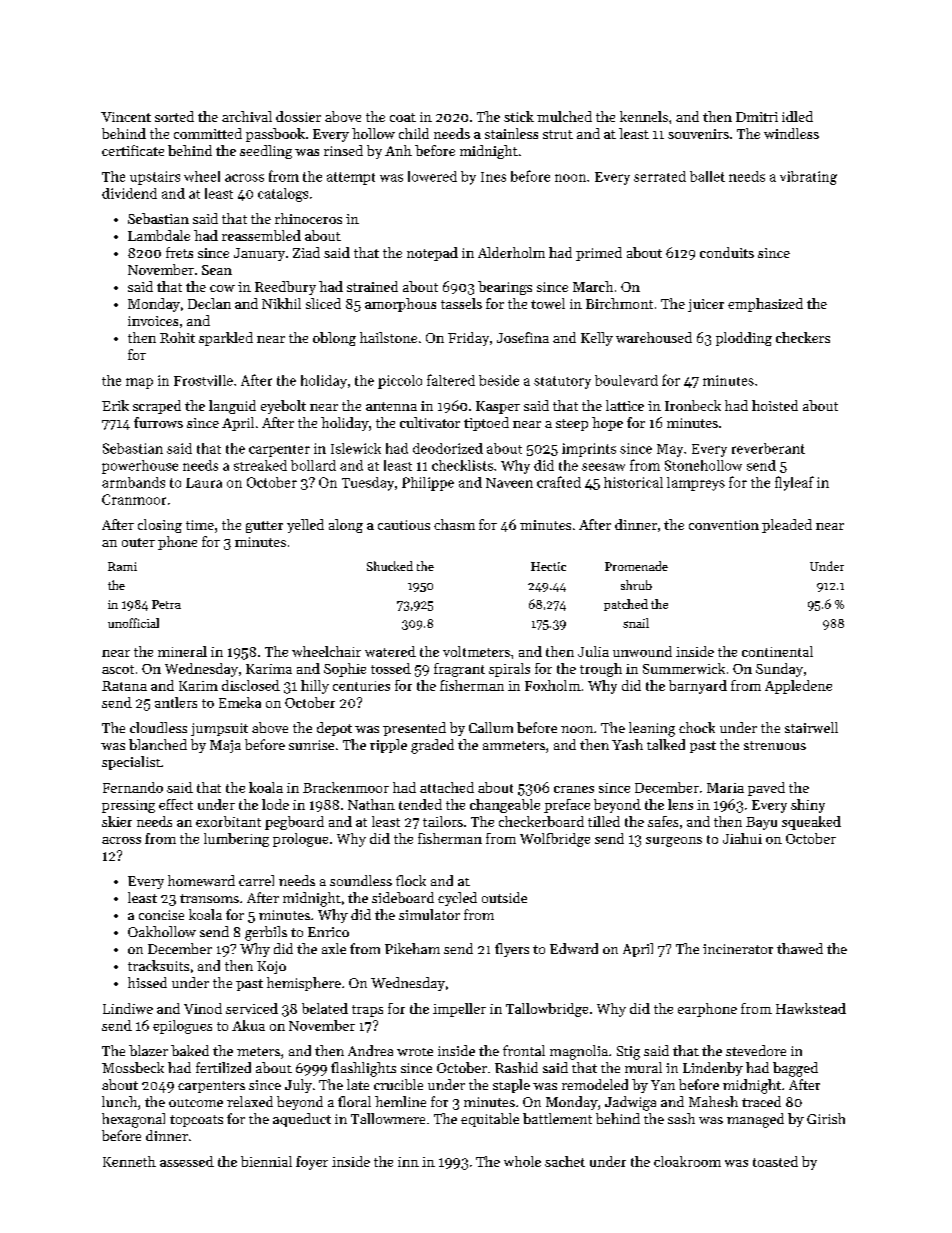  Describe the element at coordinates (547, 1010) in the screenshot. I see `Tallowbridge` at that location.
